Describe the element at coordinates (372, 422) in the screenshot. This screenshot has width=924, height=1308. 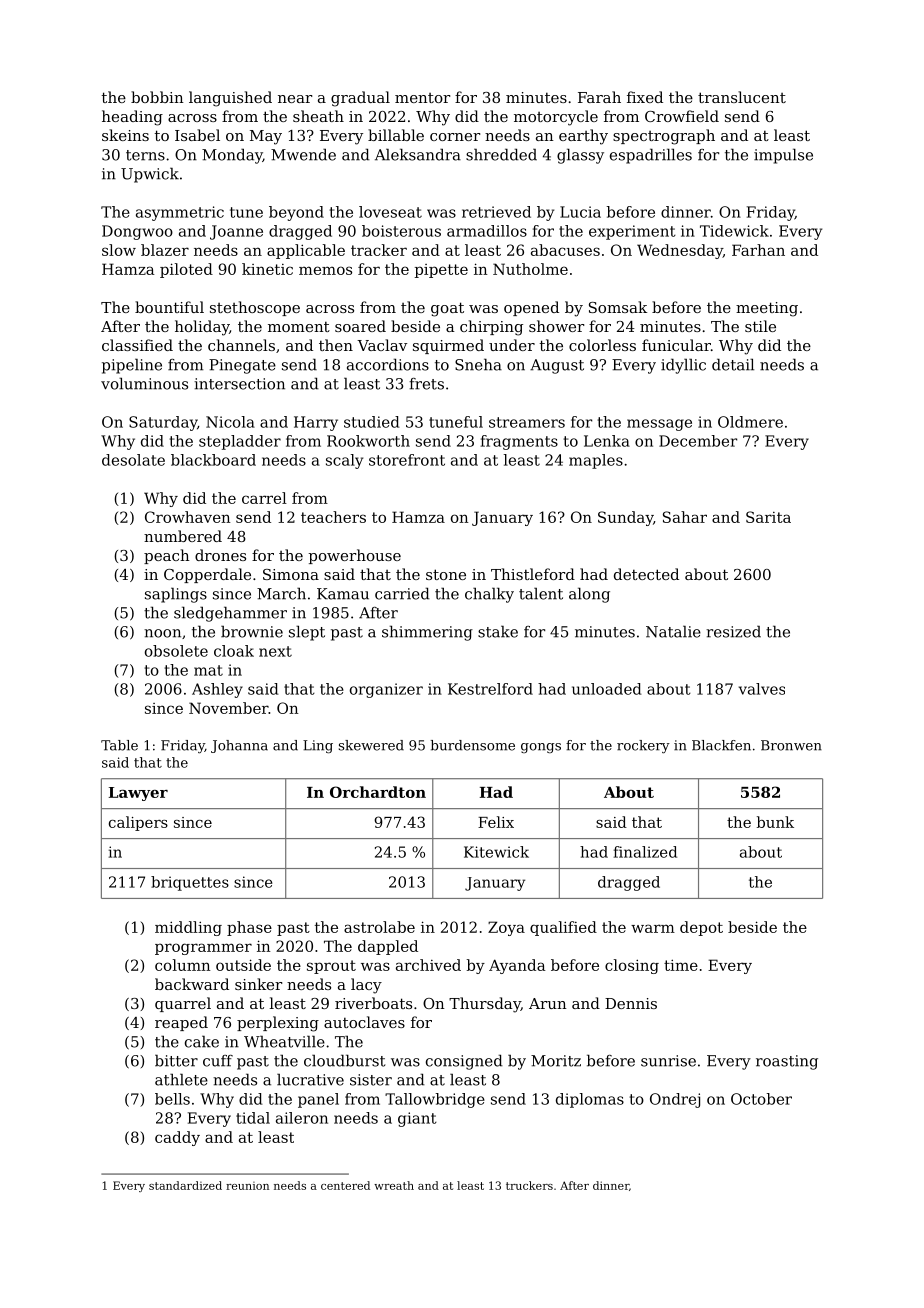
I see `studied` at that location.
